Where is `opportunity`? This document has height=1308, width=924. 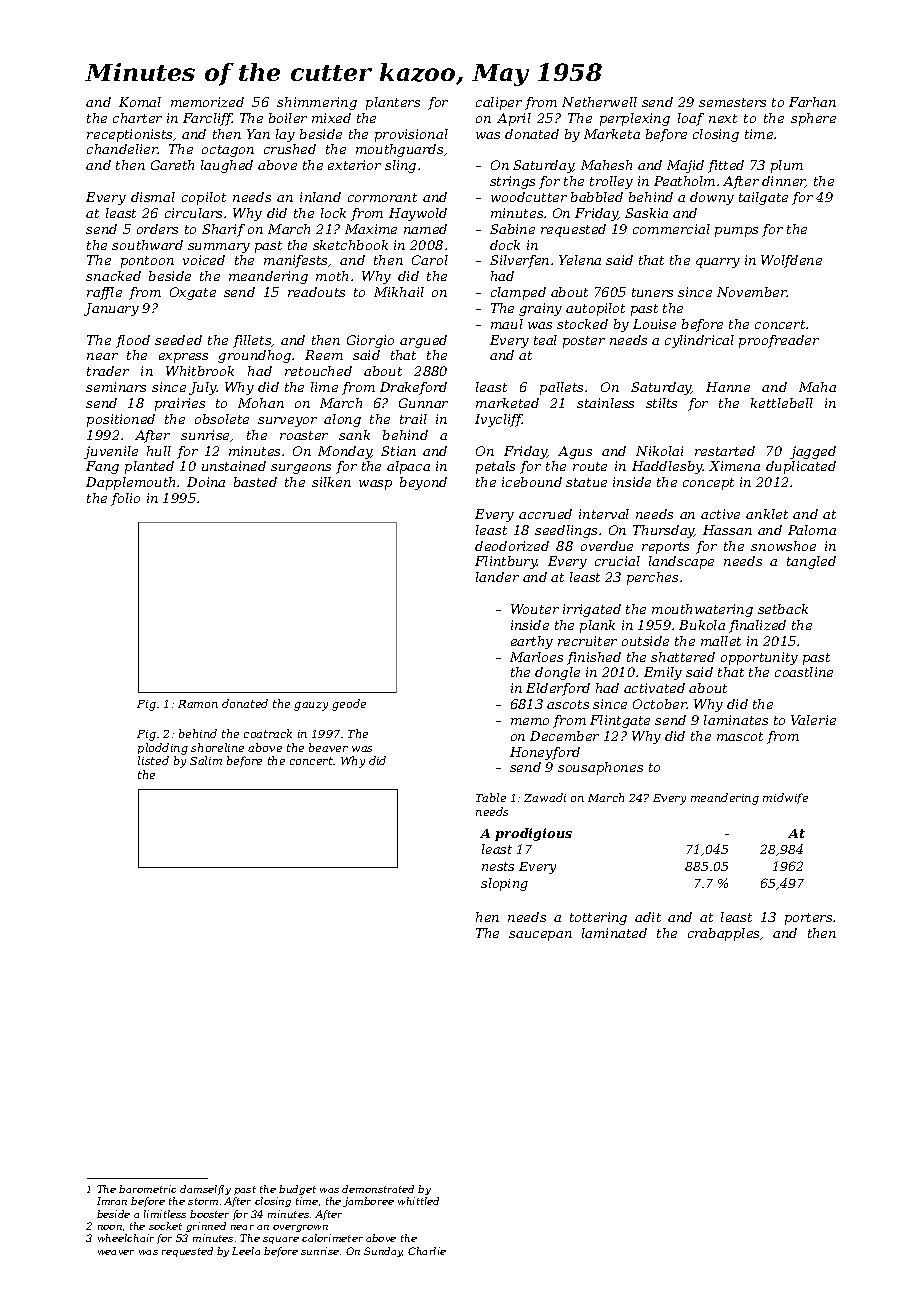 opportunity is located at coordinates (759, 658).
